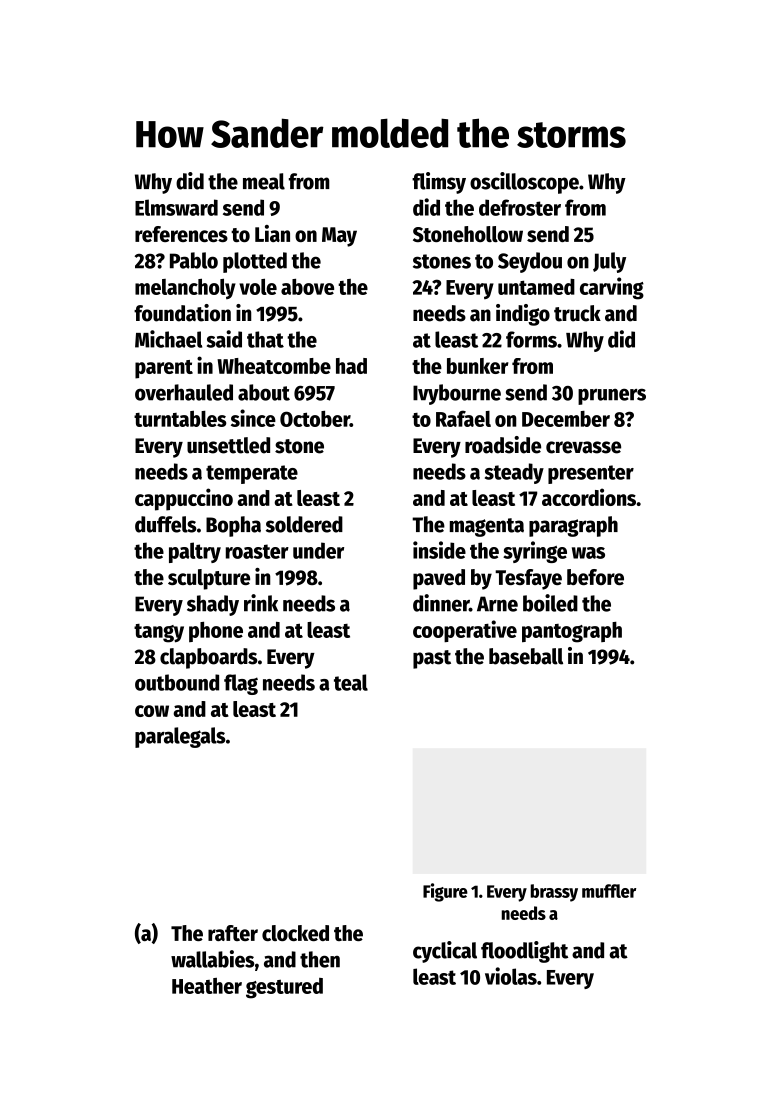 This screenshot has width=781, height=1108. I want to click on temperate, so click(252, 474).
